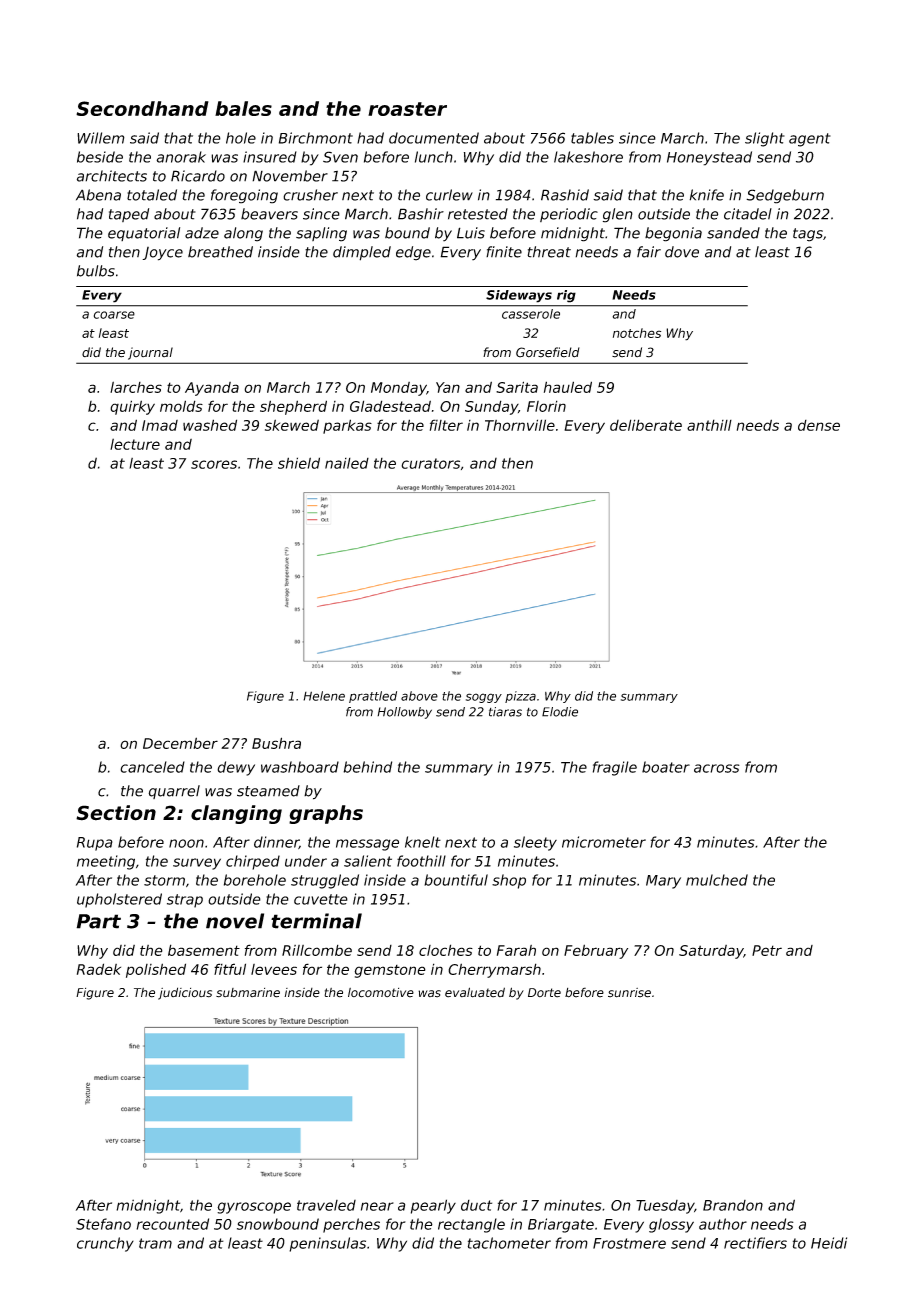 The image size is (924, 1308). What do you see at coordinates (565, 195) in the image?
I see `Rashid` at bounding box center [565, 195].
